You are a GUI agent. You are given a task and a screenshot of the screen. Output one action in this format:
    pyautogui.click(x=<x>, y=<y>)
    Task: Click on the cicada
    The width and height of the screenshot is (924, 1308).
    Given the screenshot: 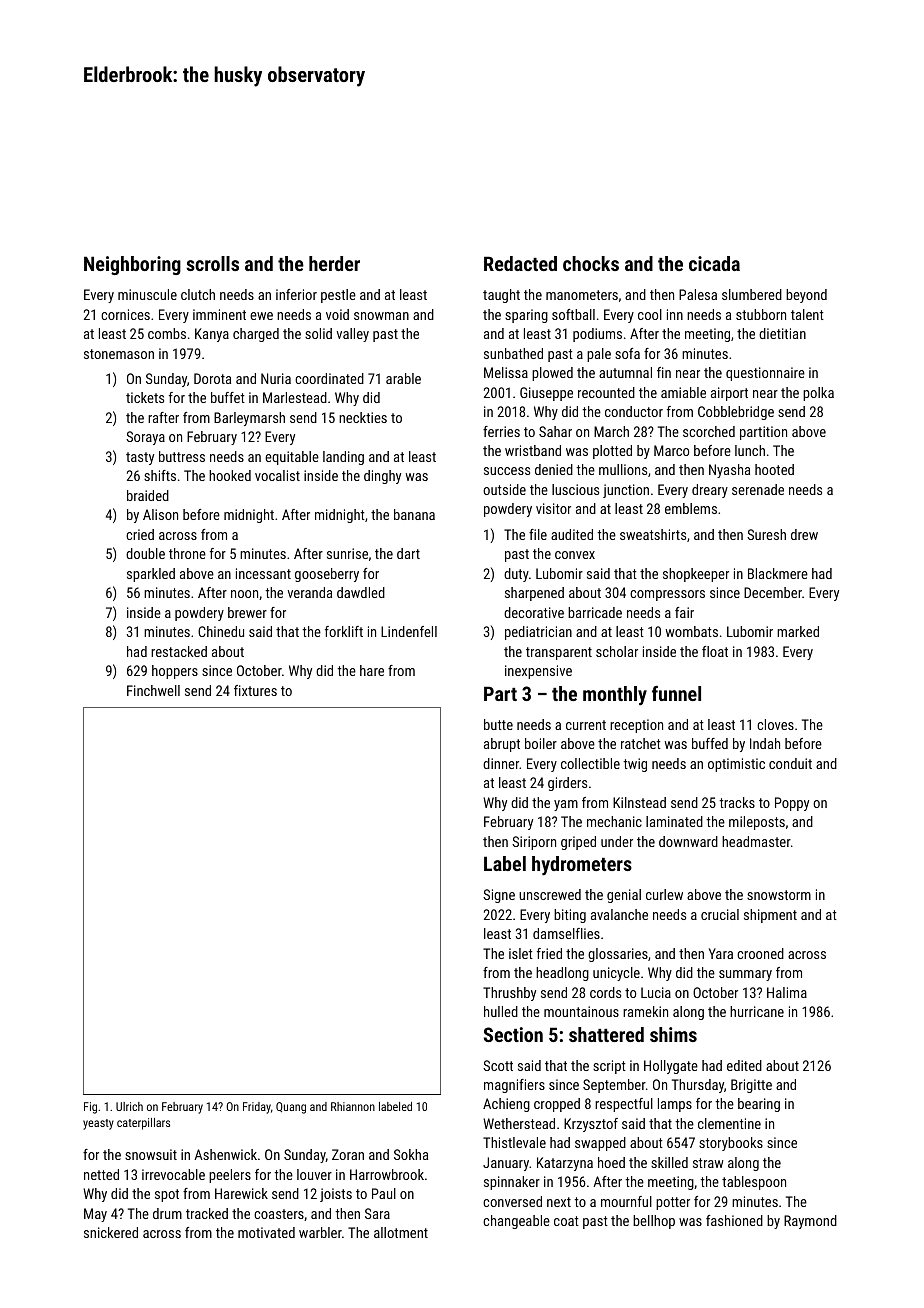 What is the action you would take?
    pyautogui.click(x=714, y=263)
